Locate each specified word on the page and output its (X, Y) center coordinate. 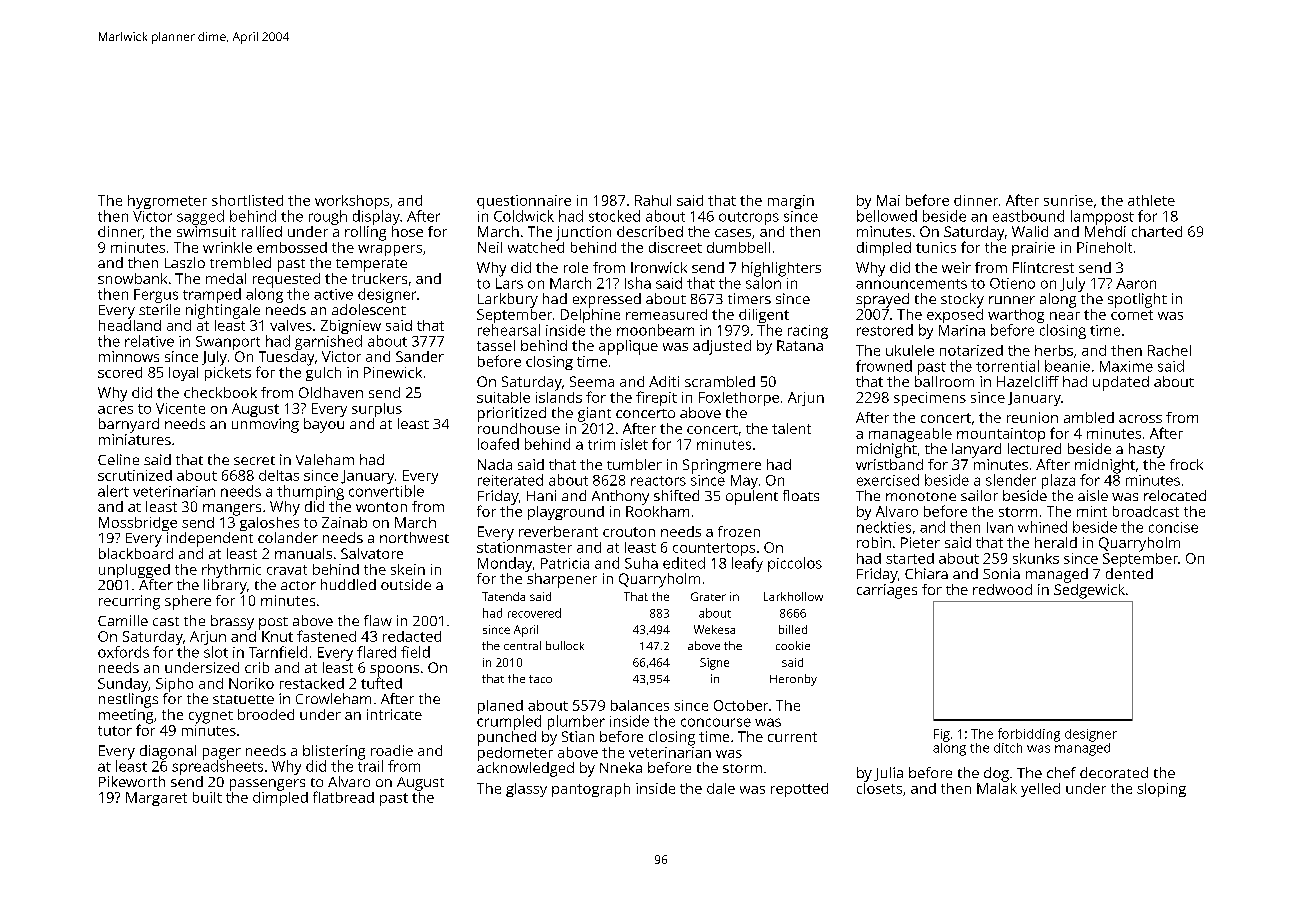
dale (721, 788)
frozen (739, 531)
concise (1173, 527)
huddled (348, 584)
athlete (1151, 200)
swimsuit (206, 231)
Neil (490, 247)
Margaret (156, 799)
